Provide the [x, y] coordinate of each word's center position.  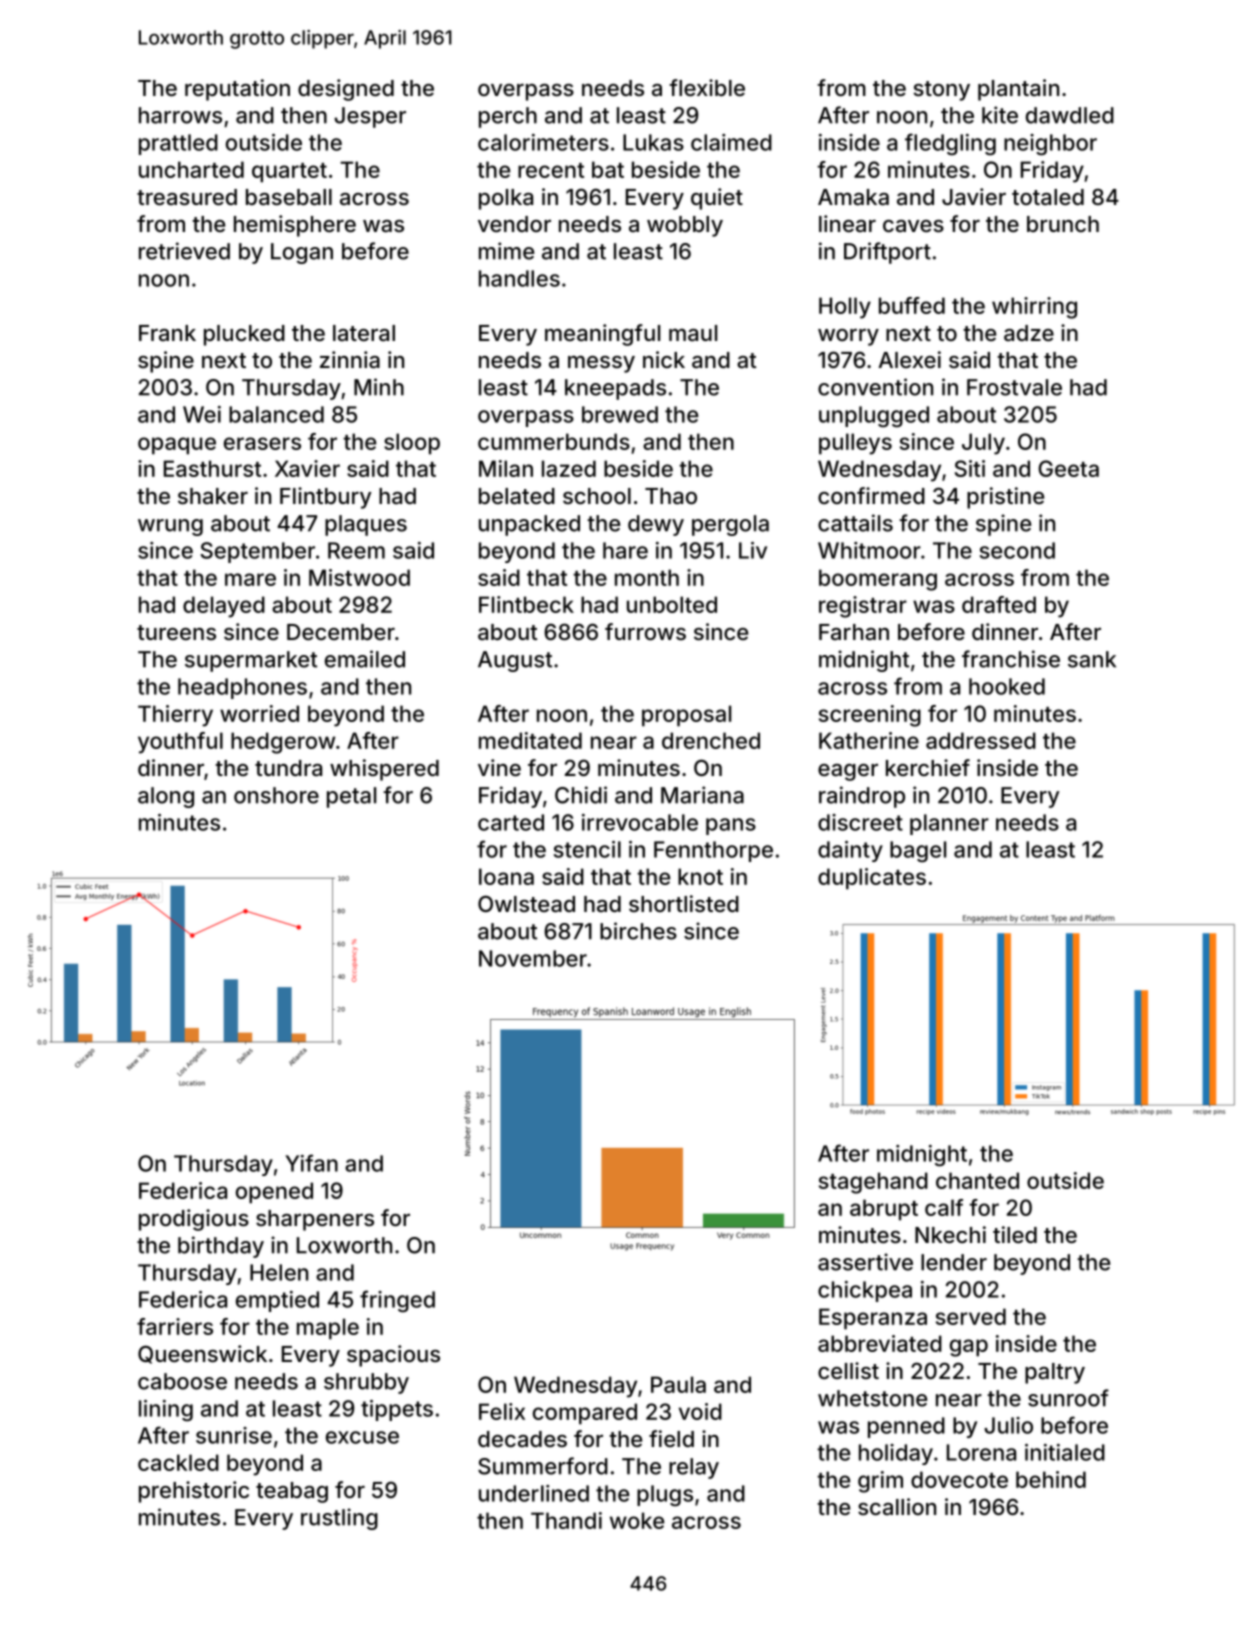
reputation [237, 90]
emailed [365, 659]
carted [511, 822]
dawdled [1070, 115]
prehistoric [194, 1492]
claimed [731, 142]
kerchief [928, 767]
